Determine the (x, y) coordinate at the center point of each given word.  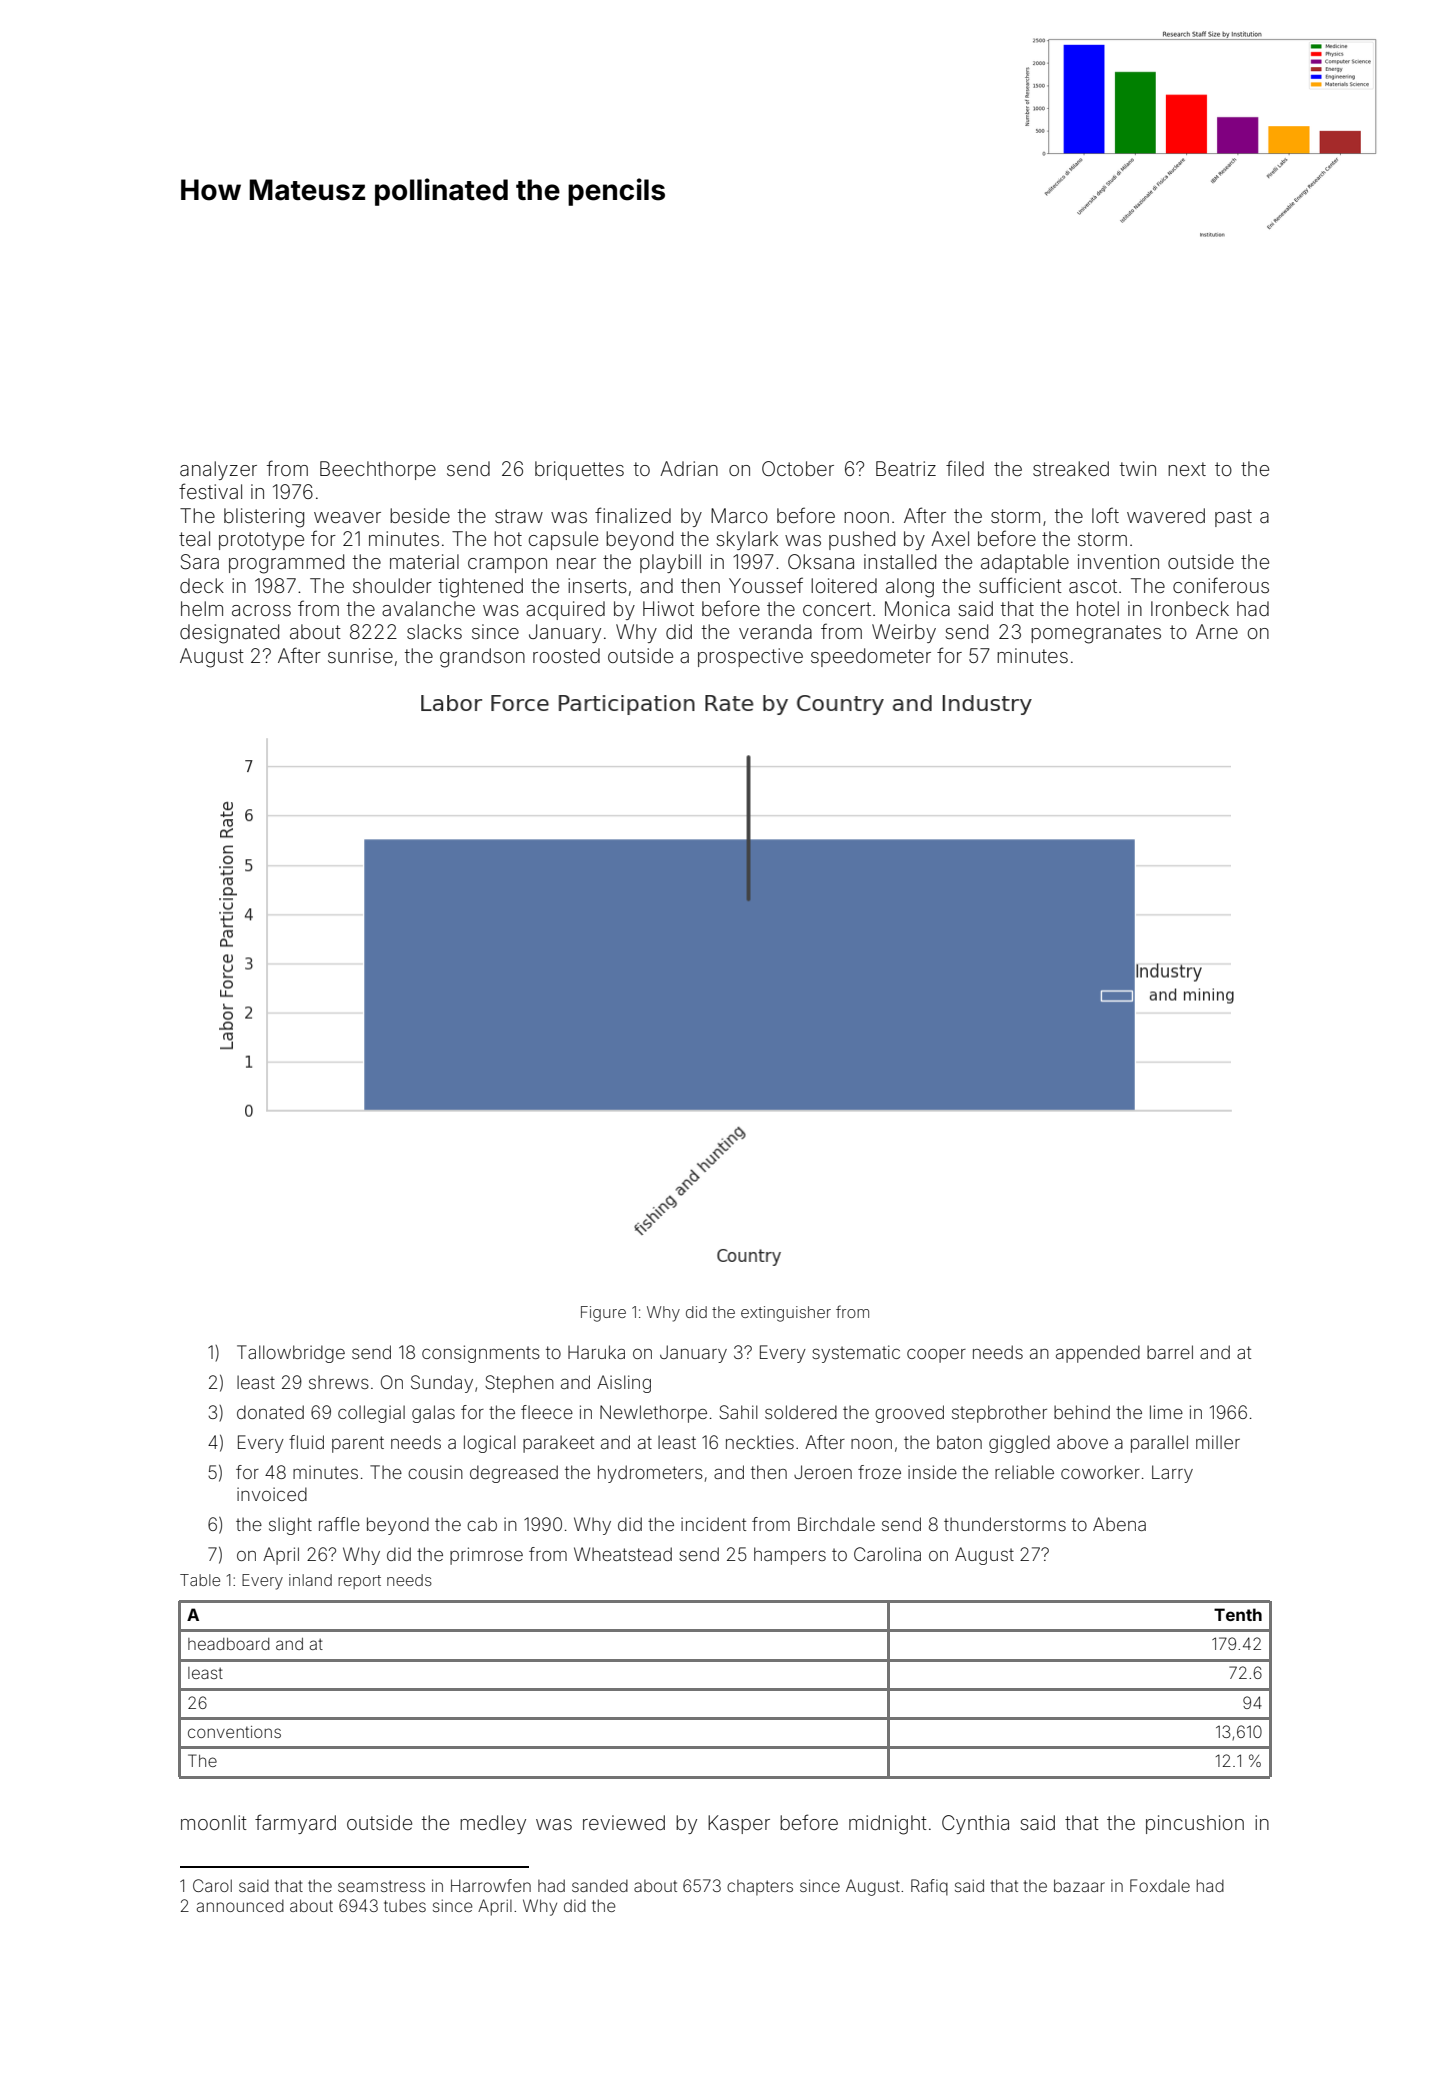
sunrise (360, 655)
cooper (936, 1356)
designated (229, 634)
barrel (1170, 1352)
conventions (234, 1732)
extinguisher (786, 1314)
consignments (481, 1354)
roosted (566, 655)
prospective (750, 657)
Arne (1217, 631)
